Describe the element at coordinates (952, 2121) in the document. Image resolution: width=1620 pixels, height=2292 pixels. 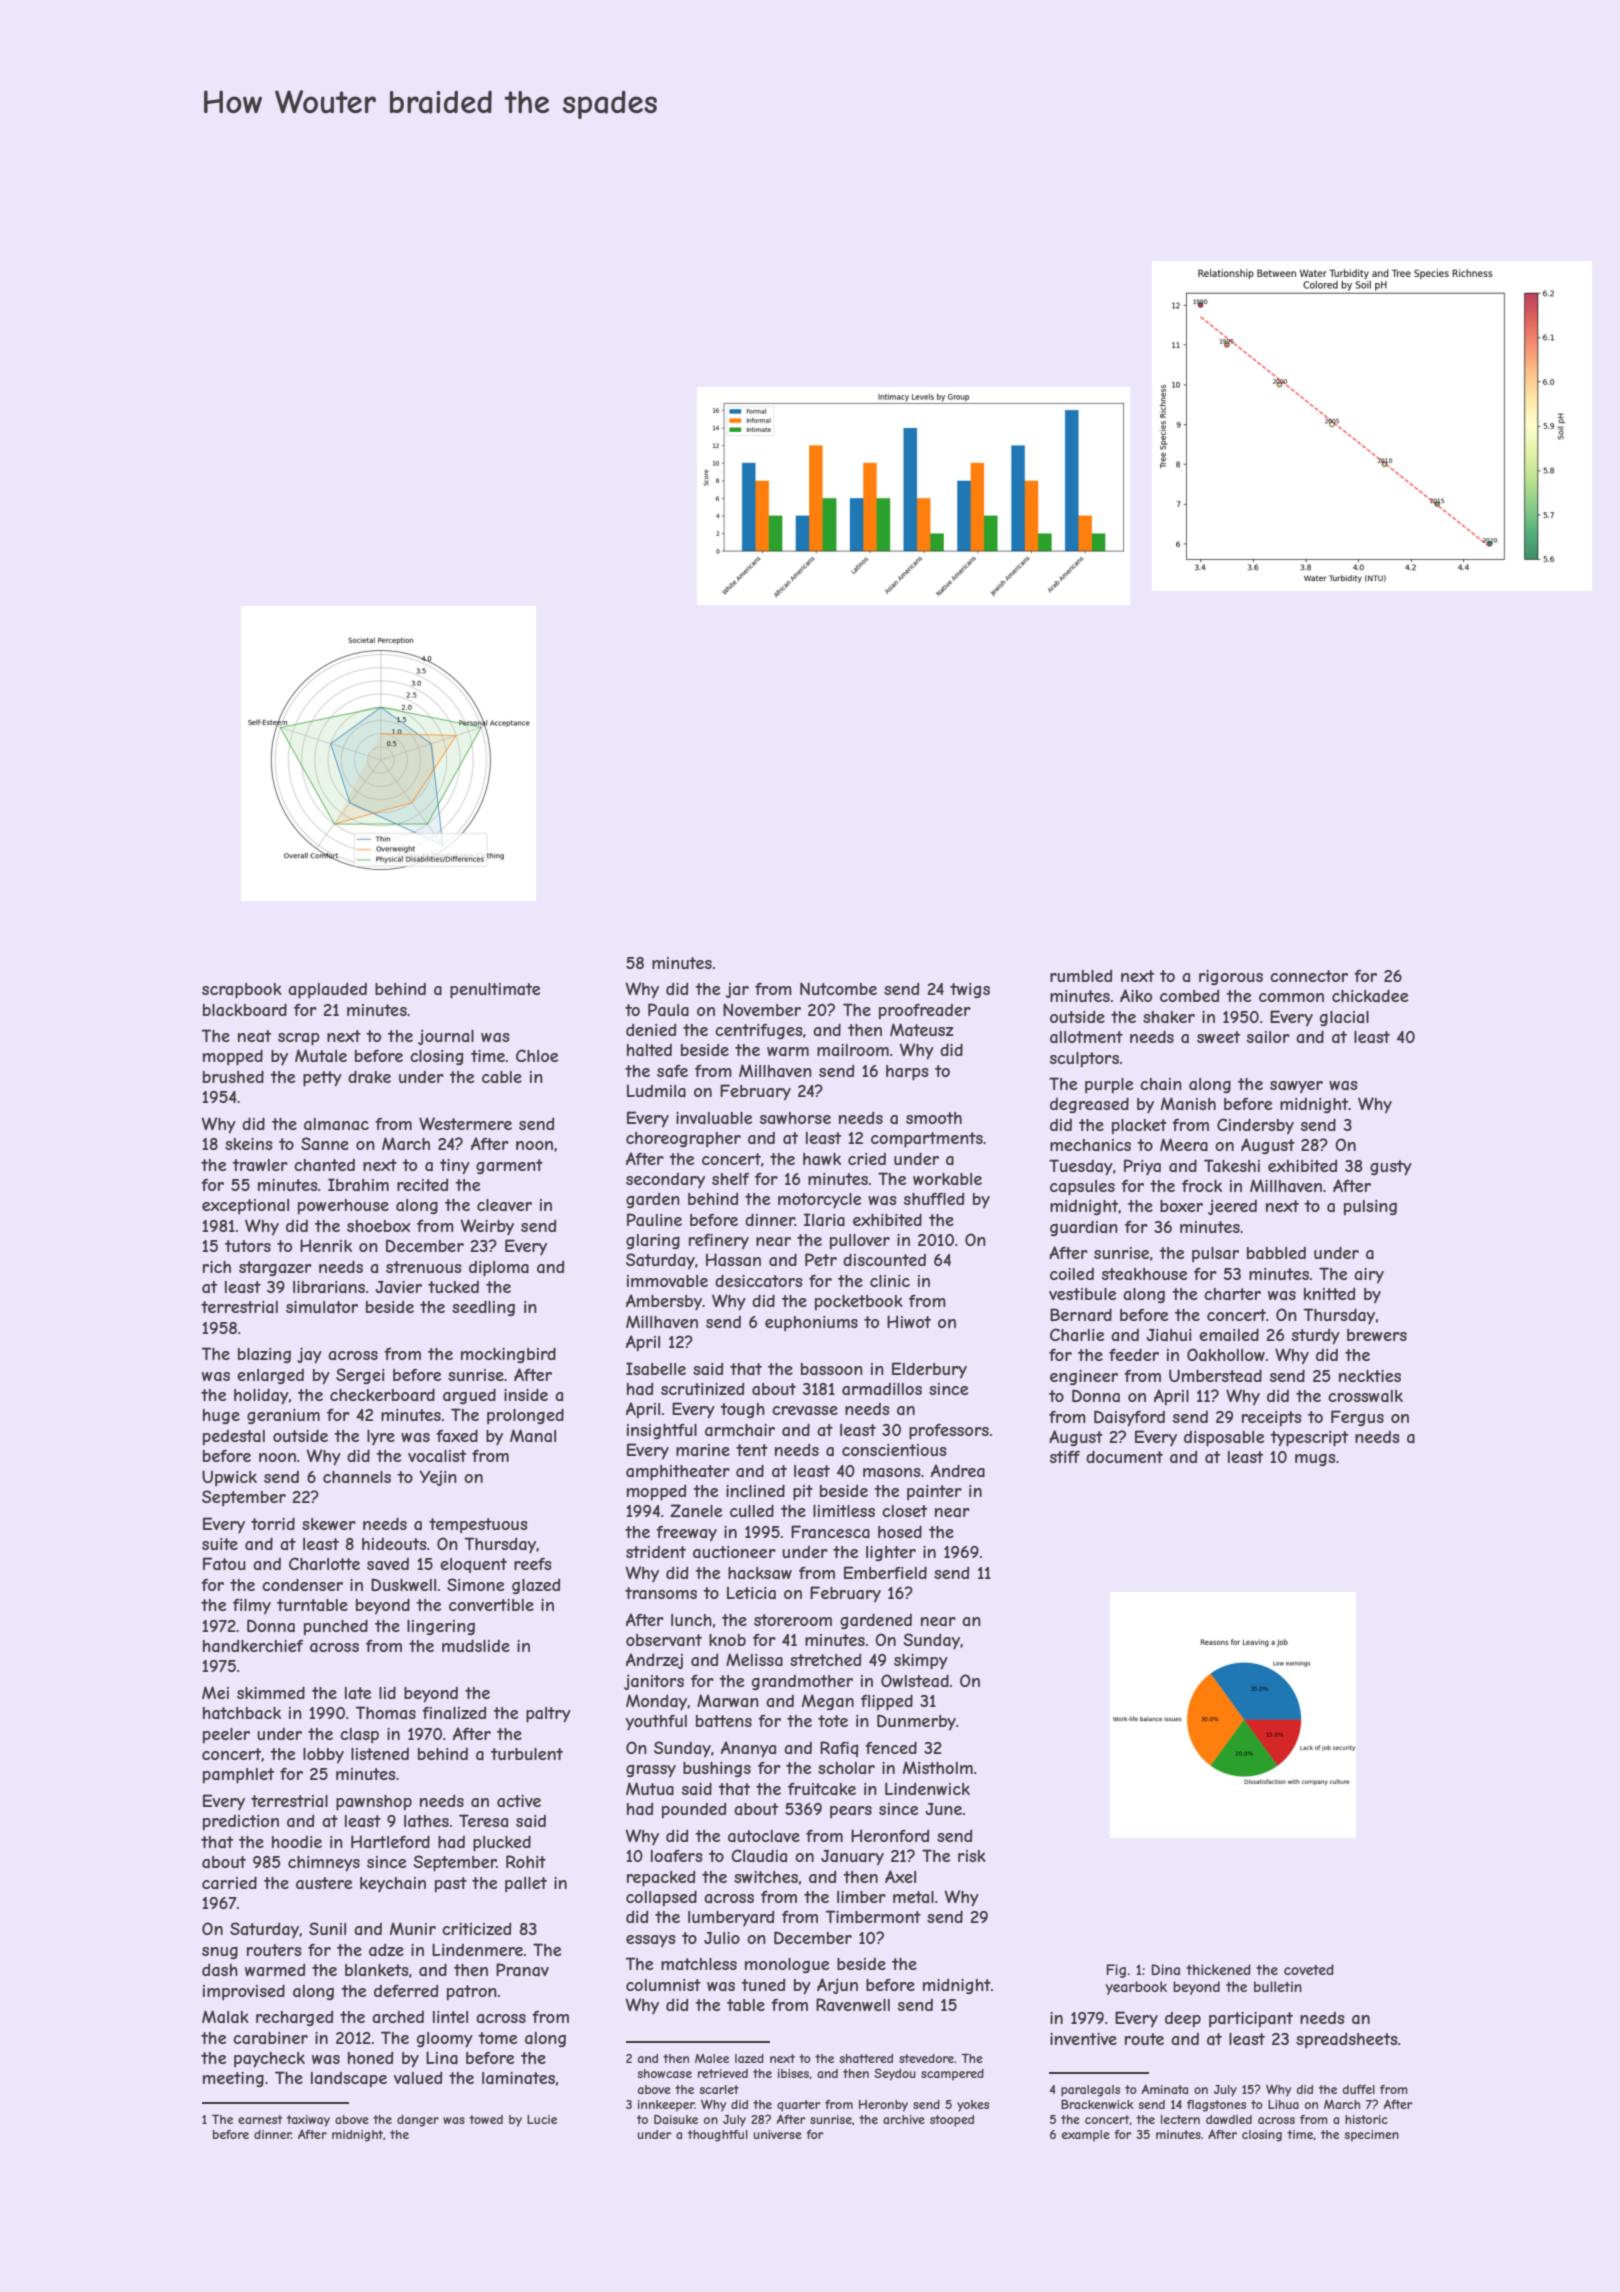
I see `stooped` at that location.
